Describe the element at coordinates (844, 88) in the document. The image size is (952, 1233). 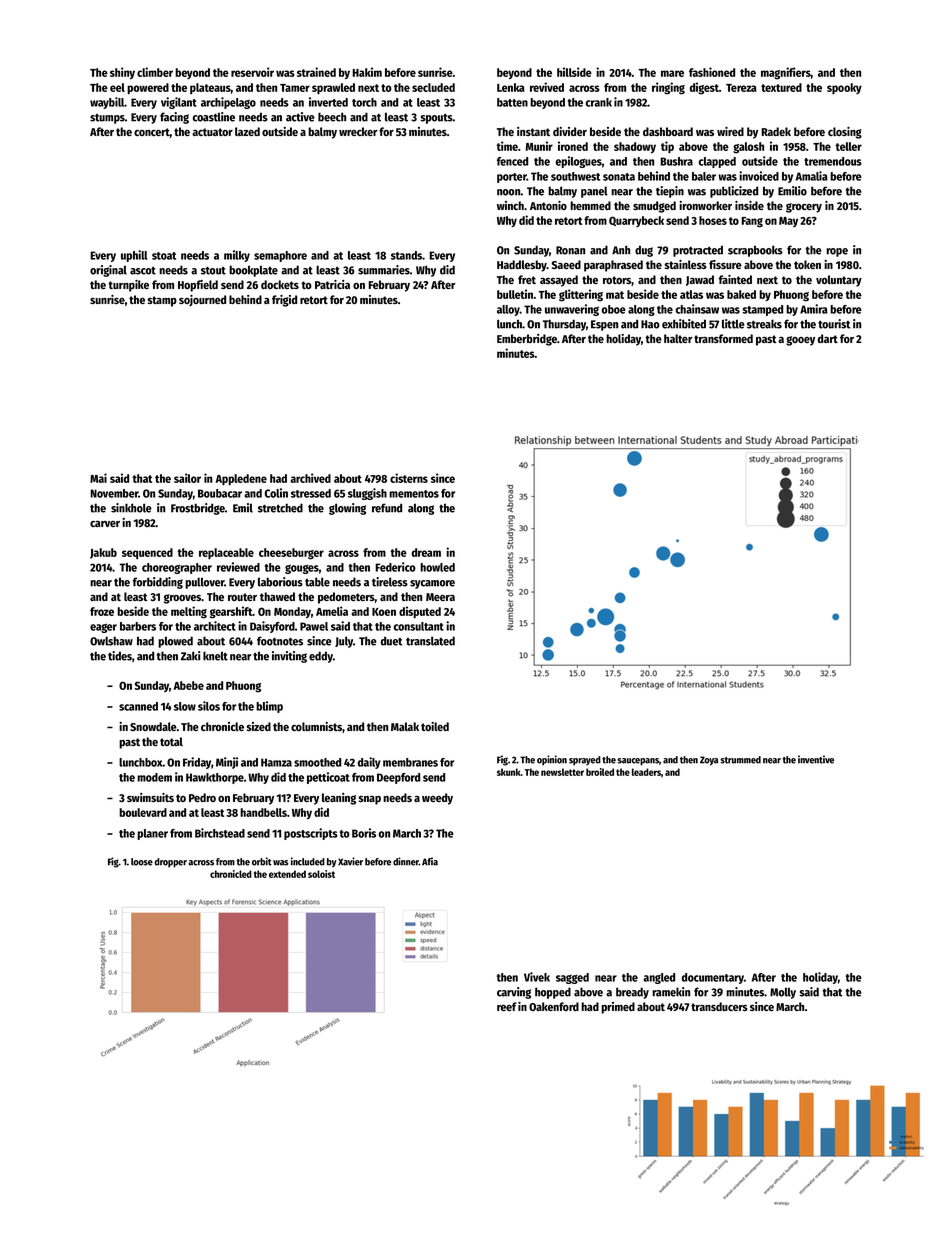
I see `spooky` at that location.
